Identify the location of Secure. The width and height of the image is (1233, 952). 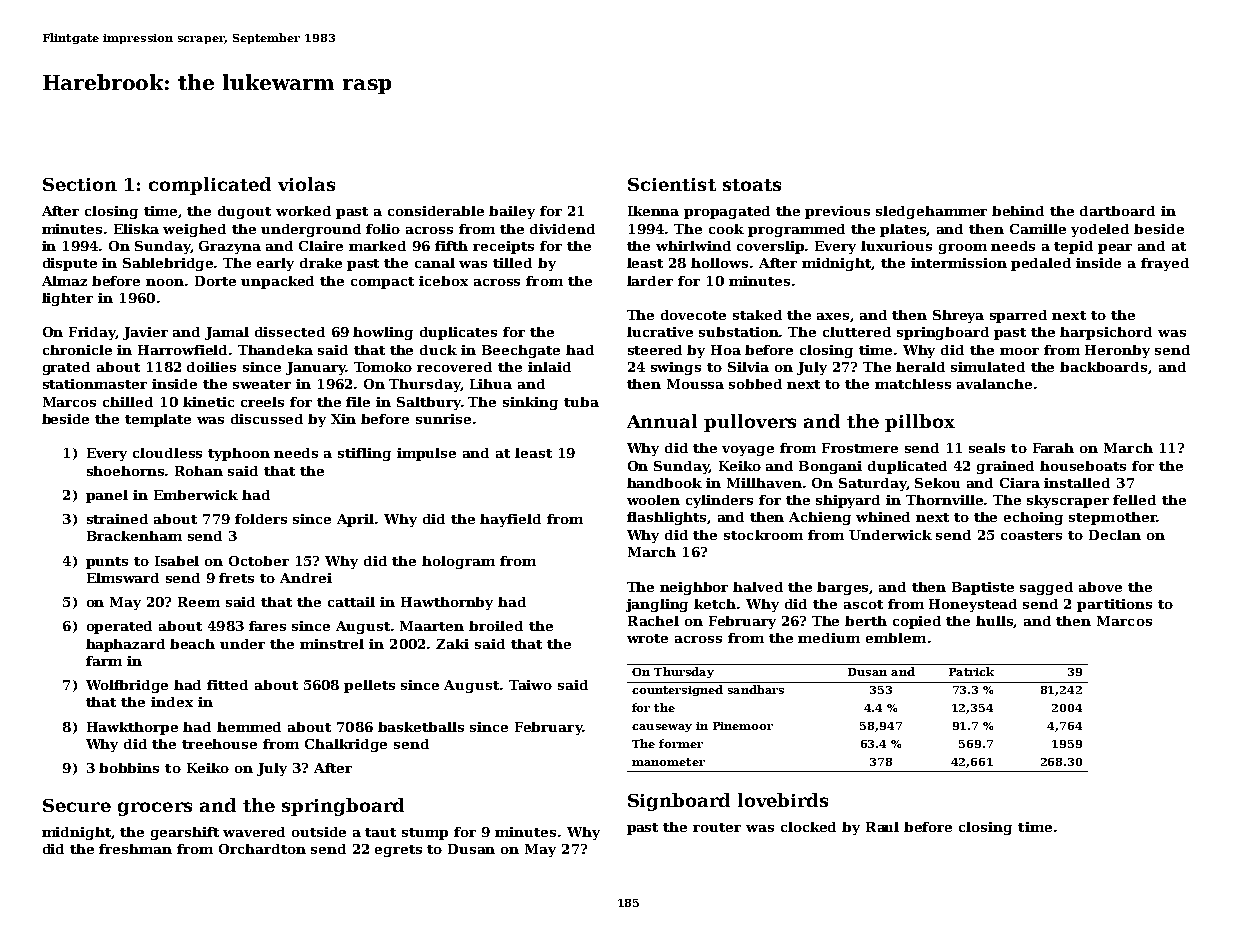
(77, 805).
